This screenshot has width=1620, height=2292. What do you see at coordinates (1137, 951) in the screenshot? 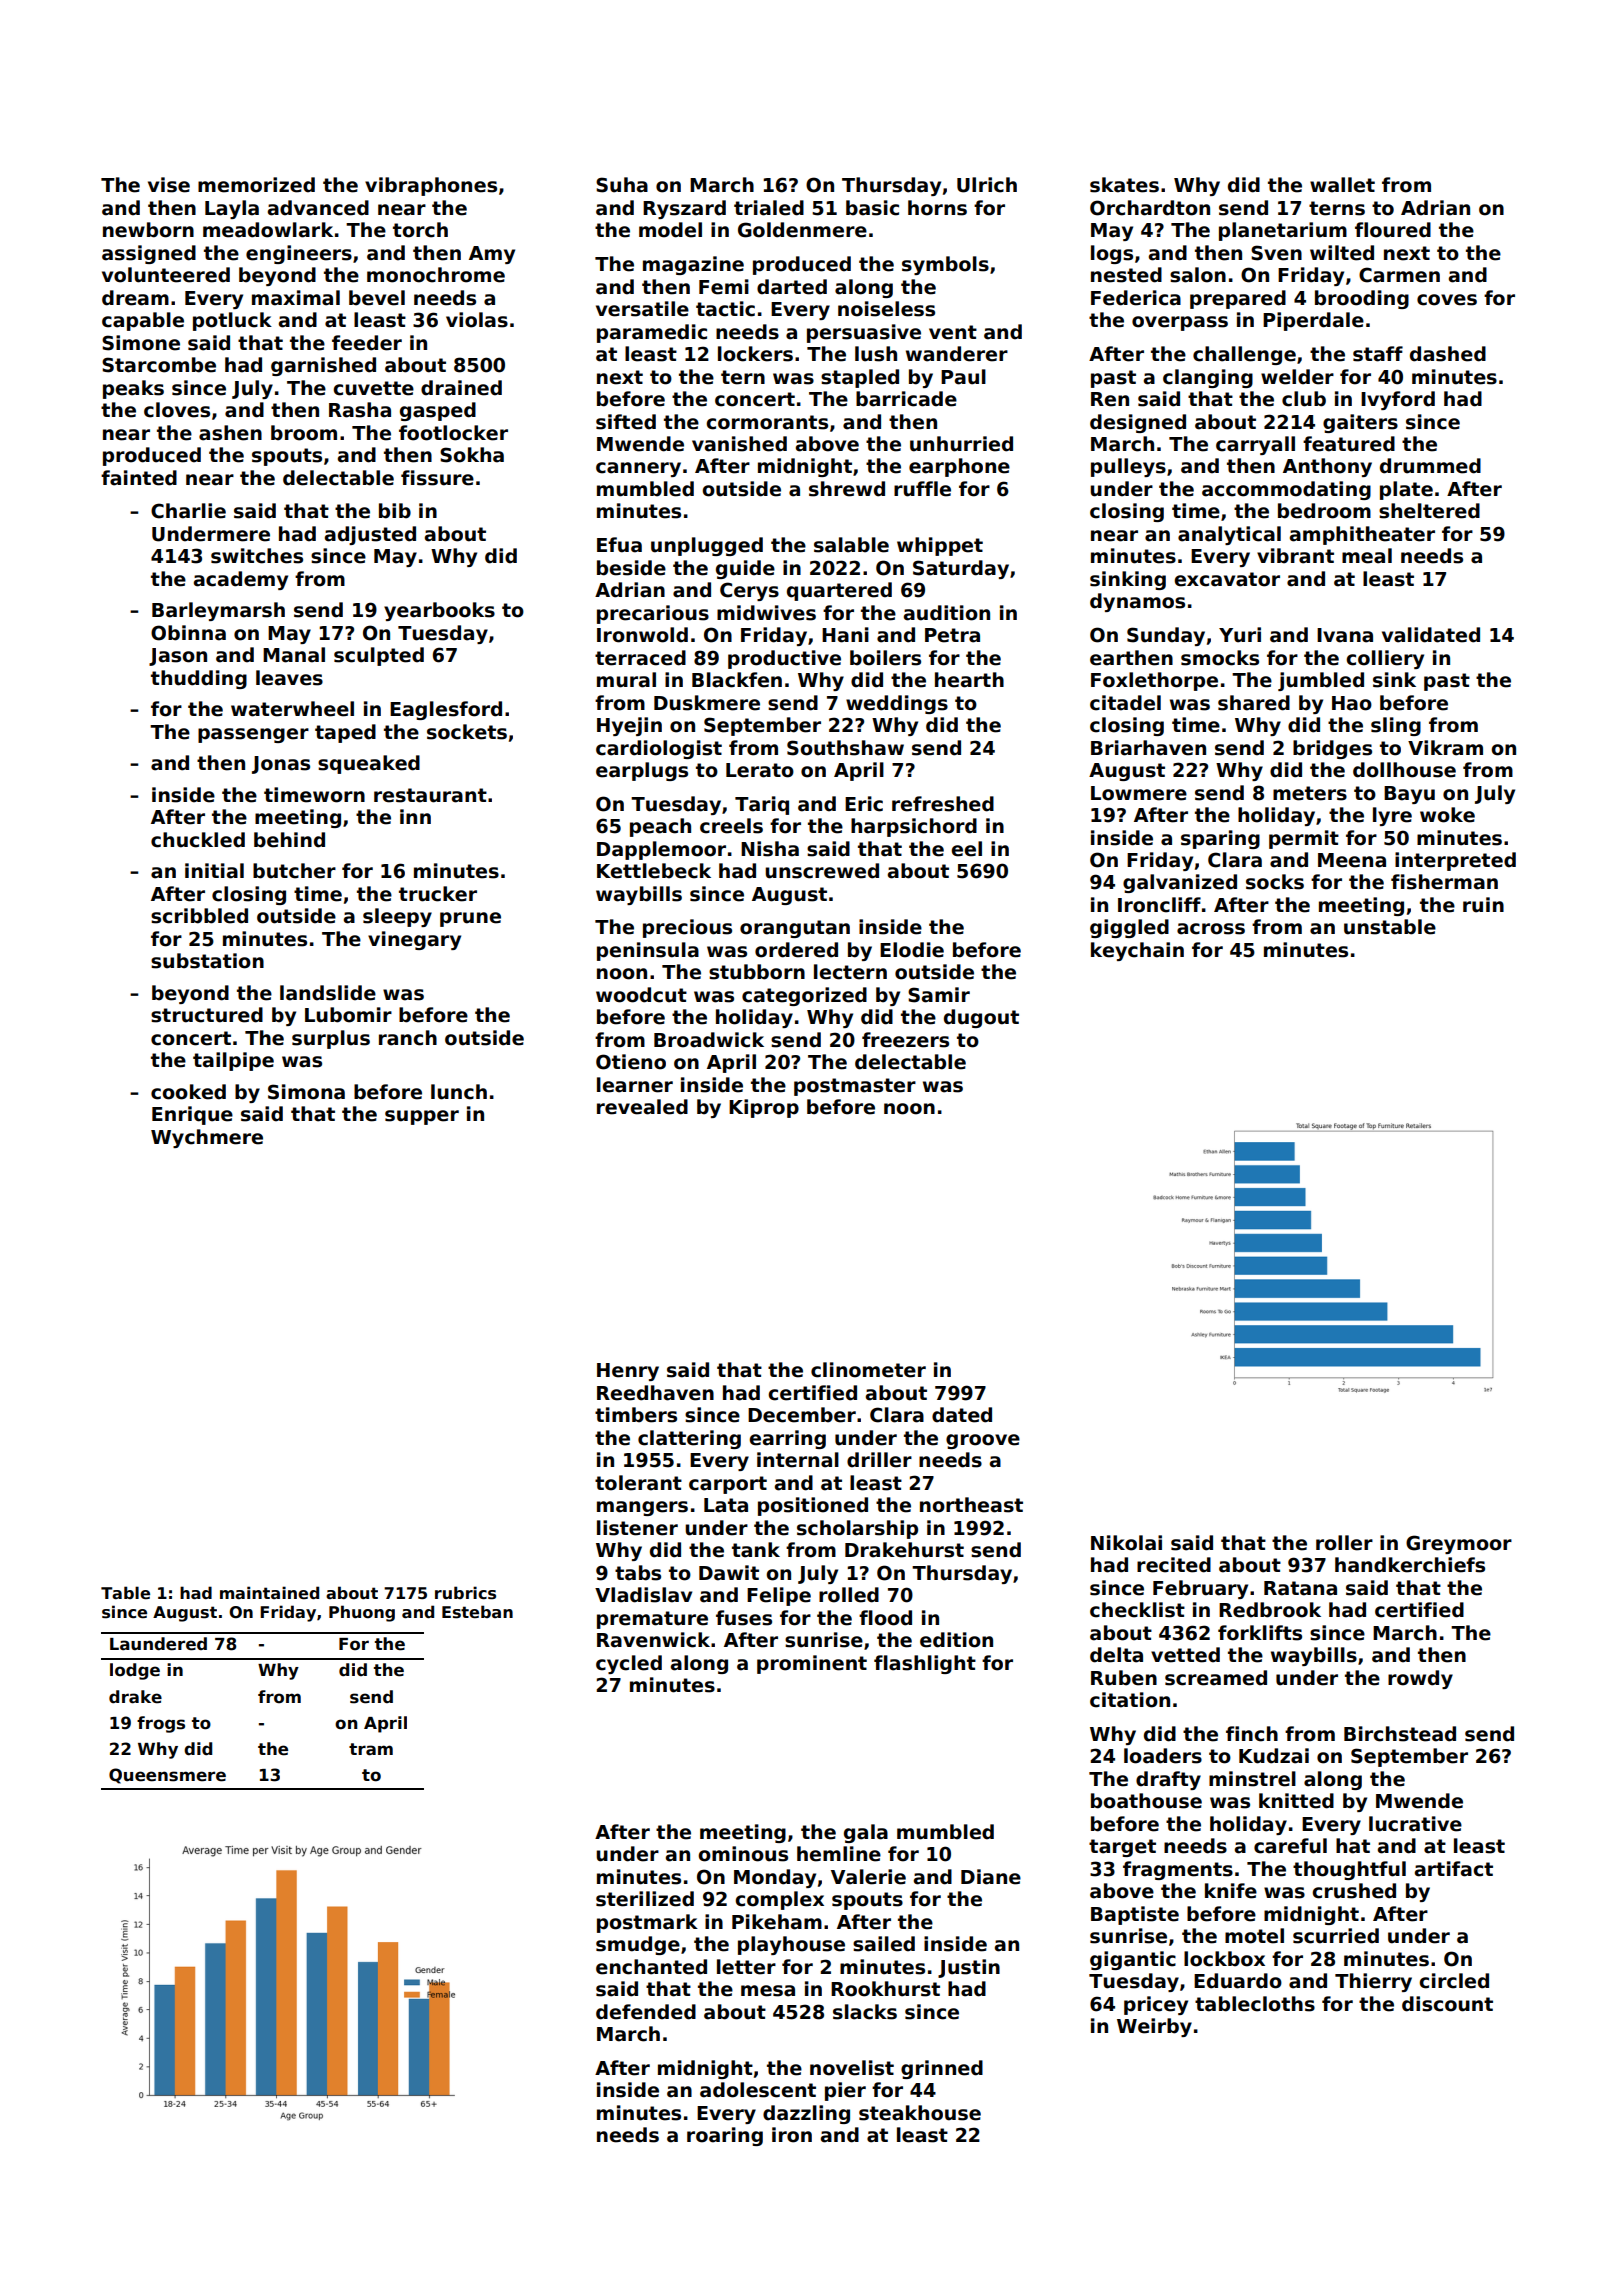
I see `keychain` at bounding box center [1137, 951].
